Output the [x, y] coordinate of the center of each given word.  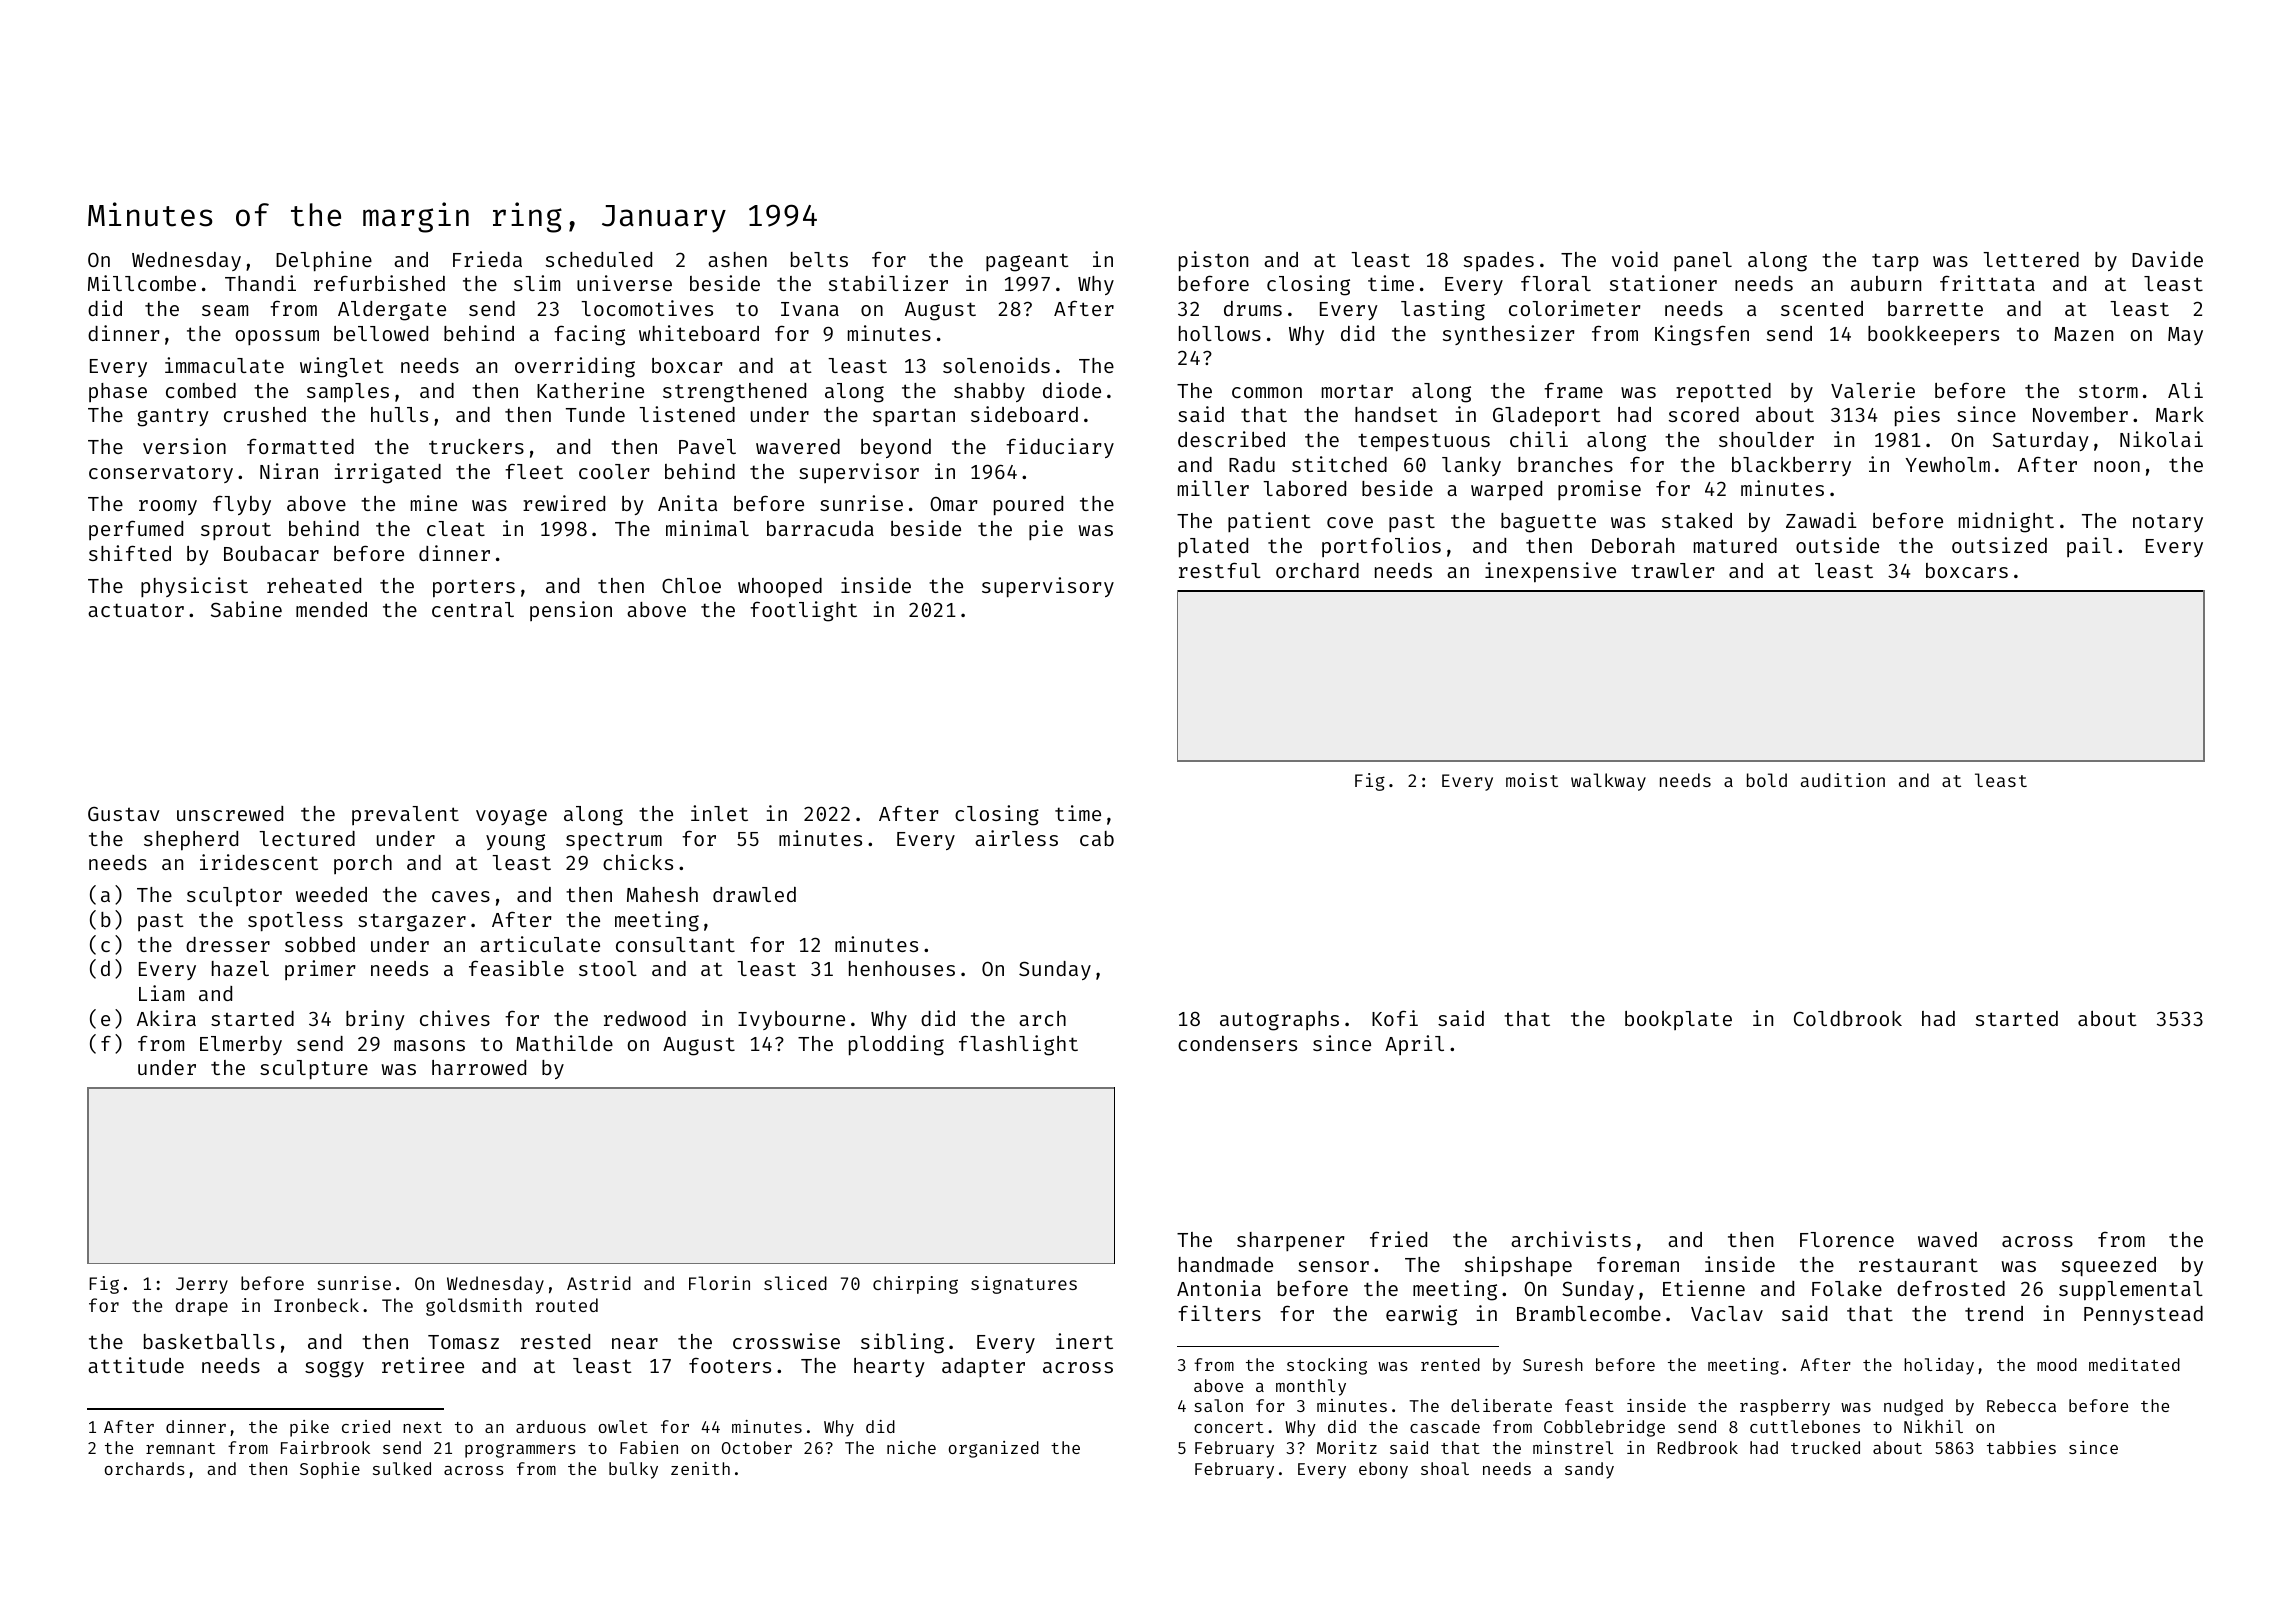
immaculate [224, 365]
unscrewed [230, 813]
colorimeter [1574, 308]
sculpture [314, 1069]
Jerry [202, 1285]
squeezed [2109, 1266]
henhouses [902, 968]
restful [1220, 570]
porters [474, 588]
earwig [1421, 1315]
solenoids [996, 365]
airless [1016, 838]
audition [1843, 780]
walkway [1608, 782]
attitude [136, 1365]
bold [1767, 780]
